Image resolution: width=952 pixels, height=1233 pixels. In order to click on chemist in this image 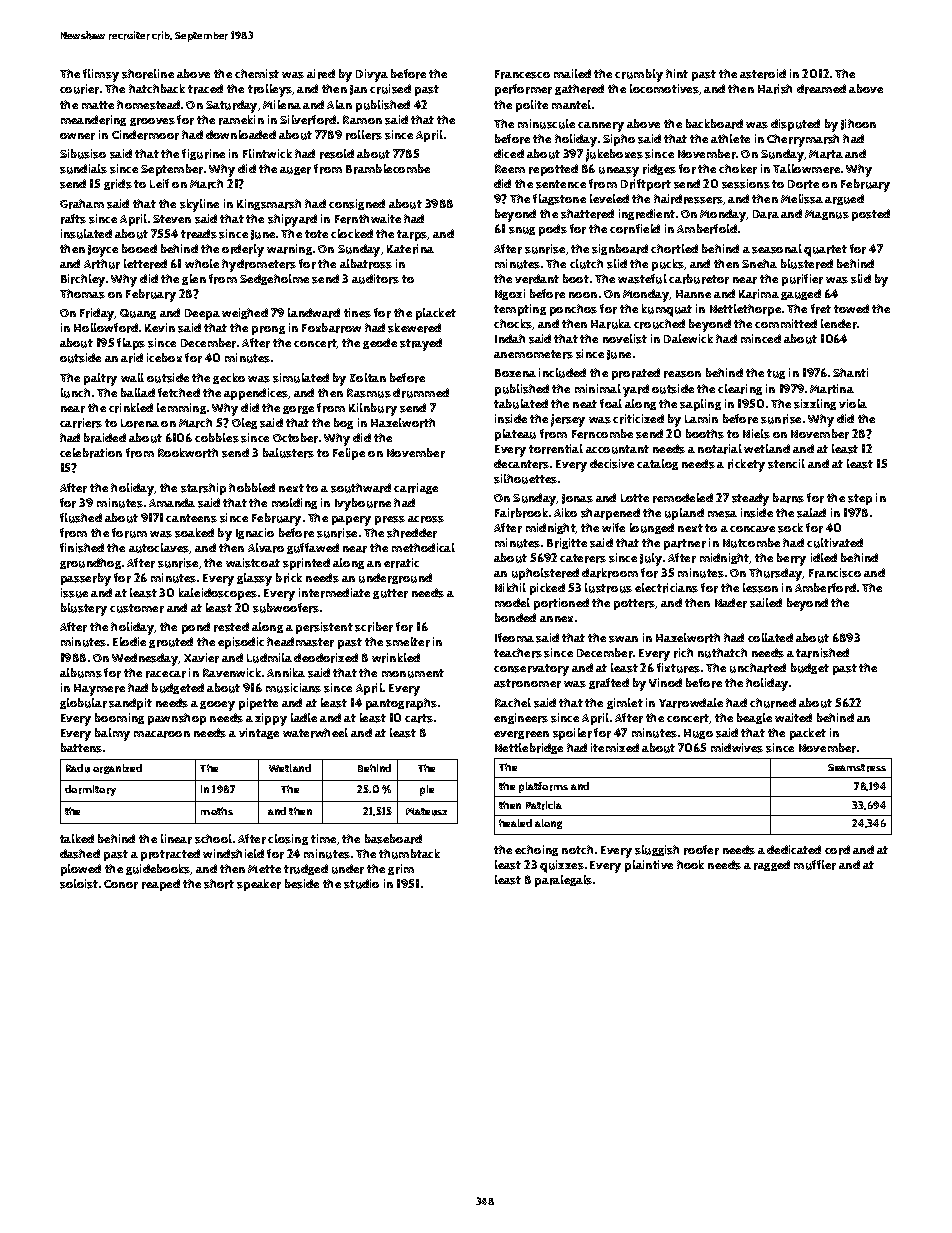, I will do `click(257, 74)`.
